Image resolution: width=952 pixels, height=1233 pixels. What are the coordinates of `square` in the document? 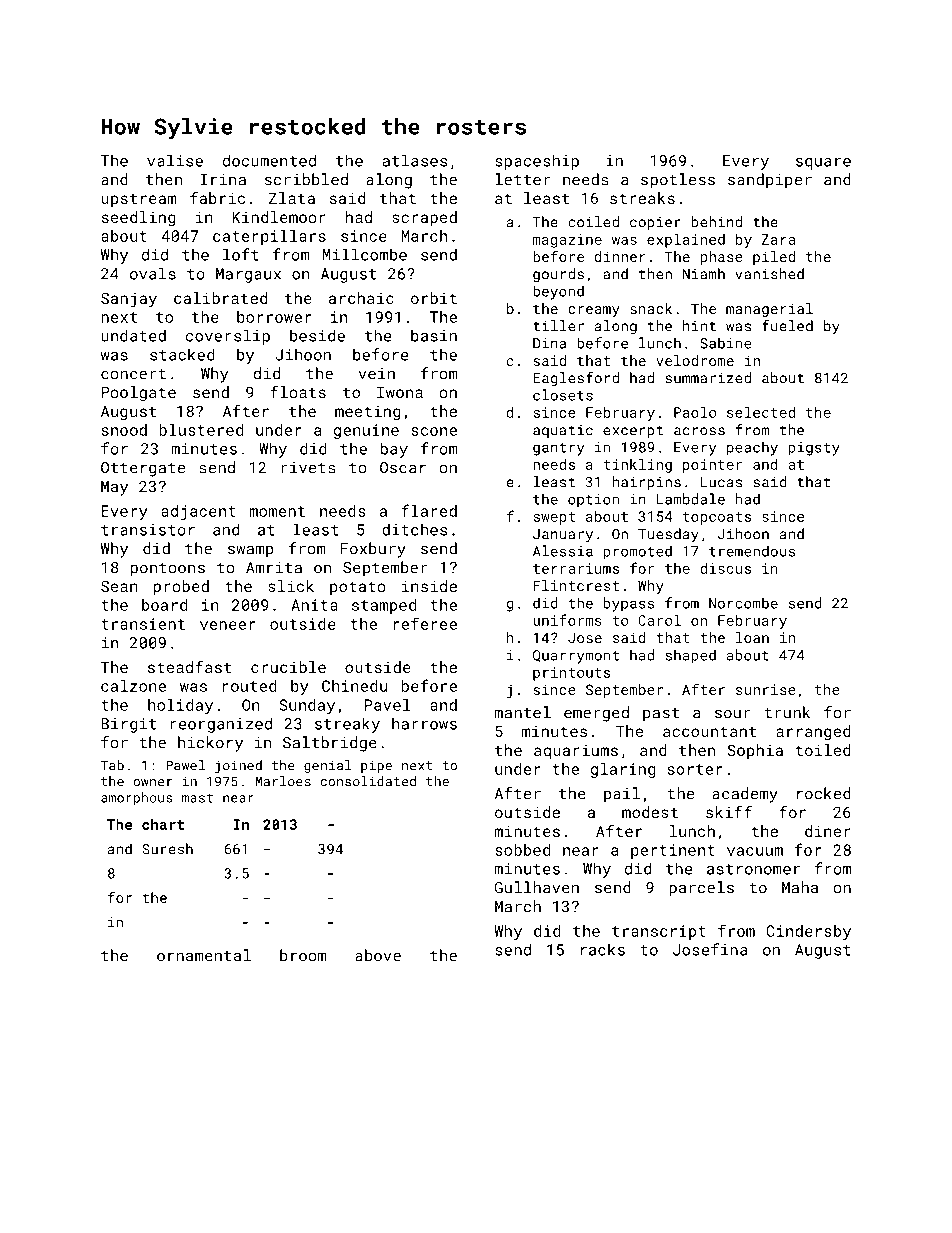 It's located at (823, 164).
